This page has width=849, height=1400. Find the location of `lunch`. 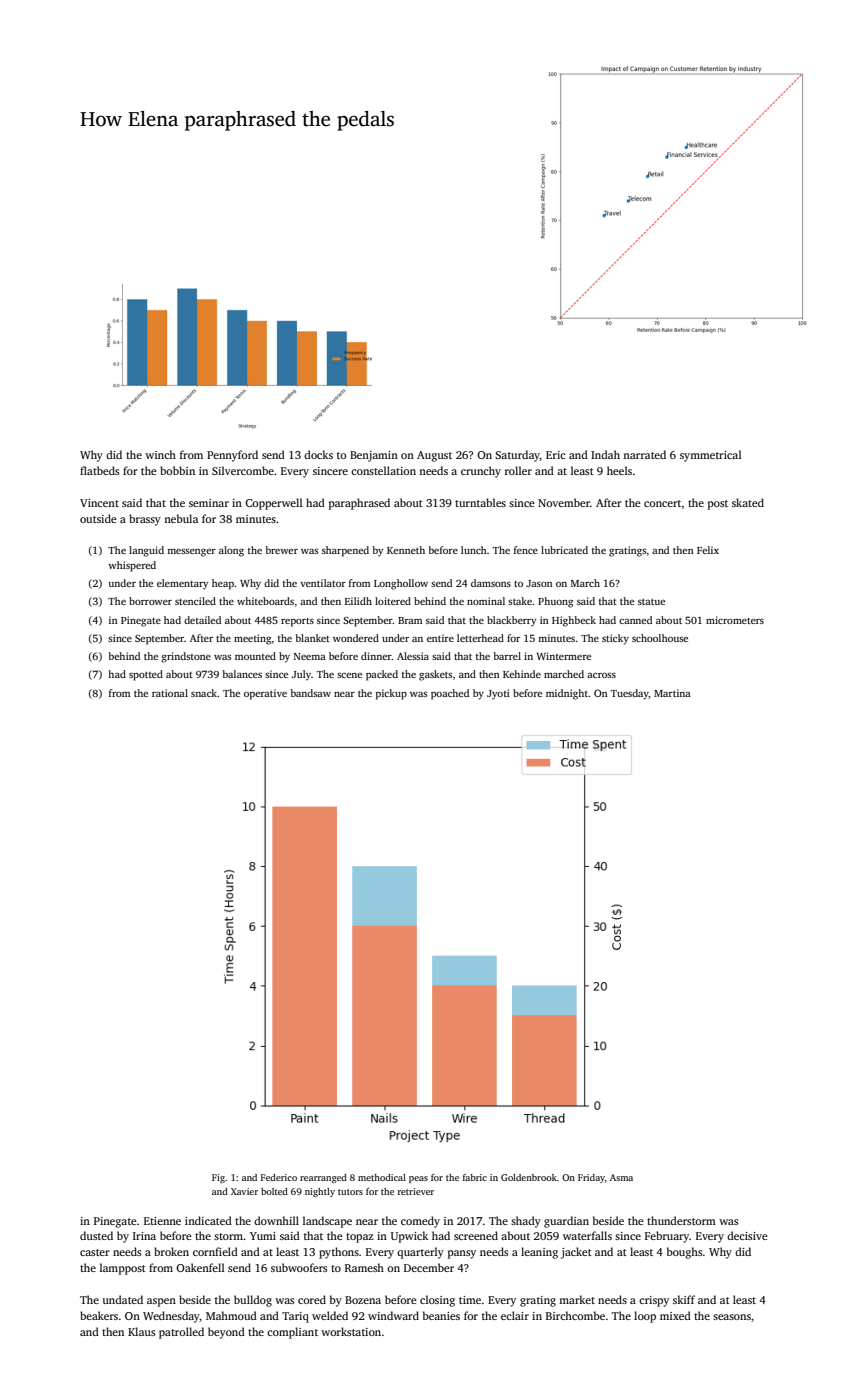

lunch is located at coordinates (474, 550).
